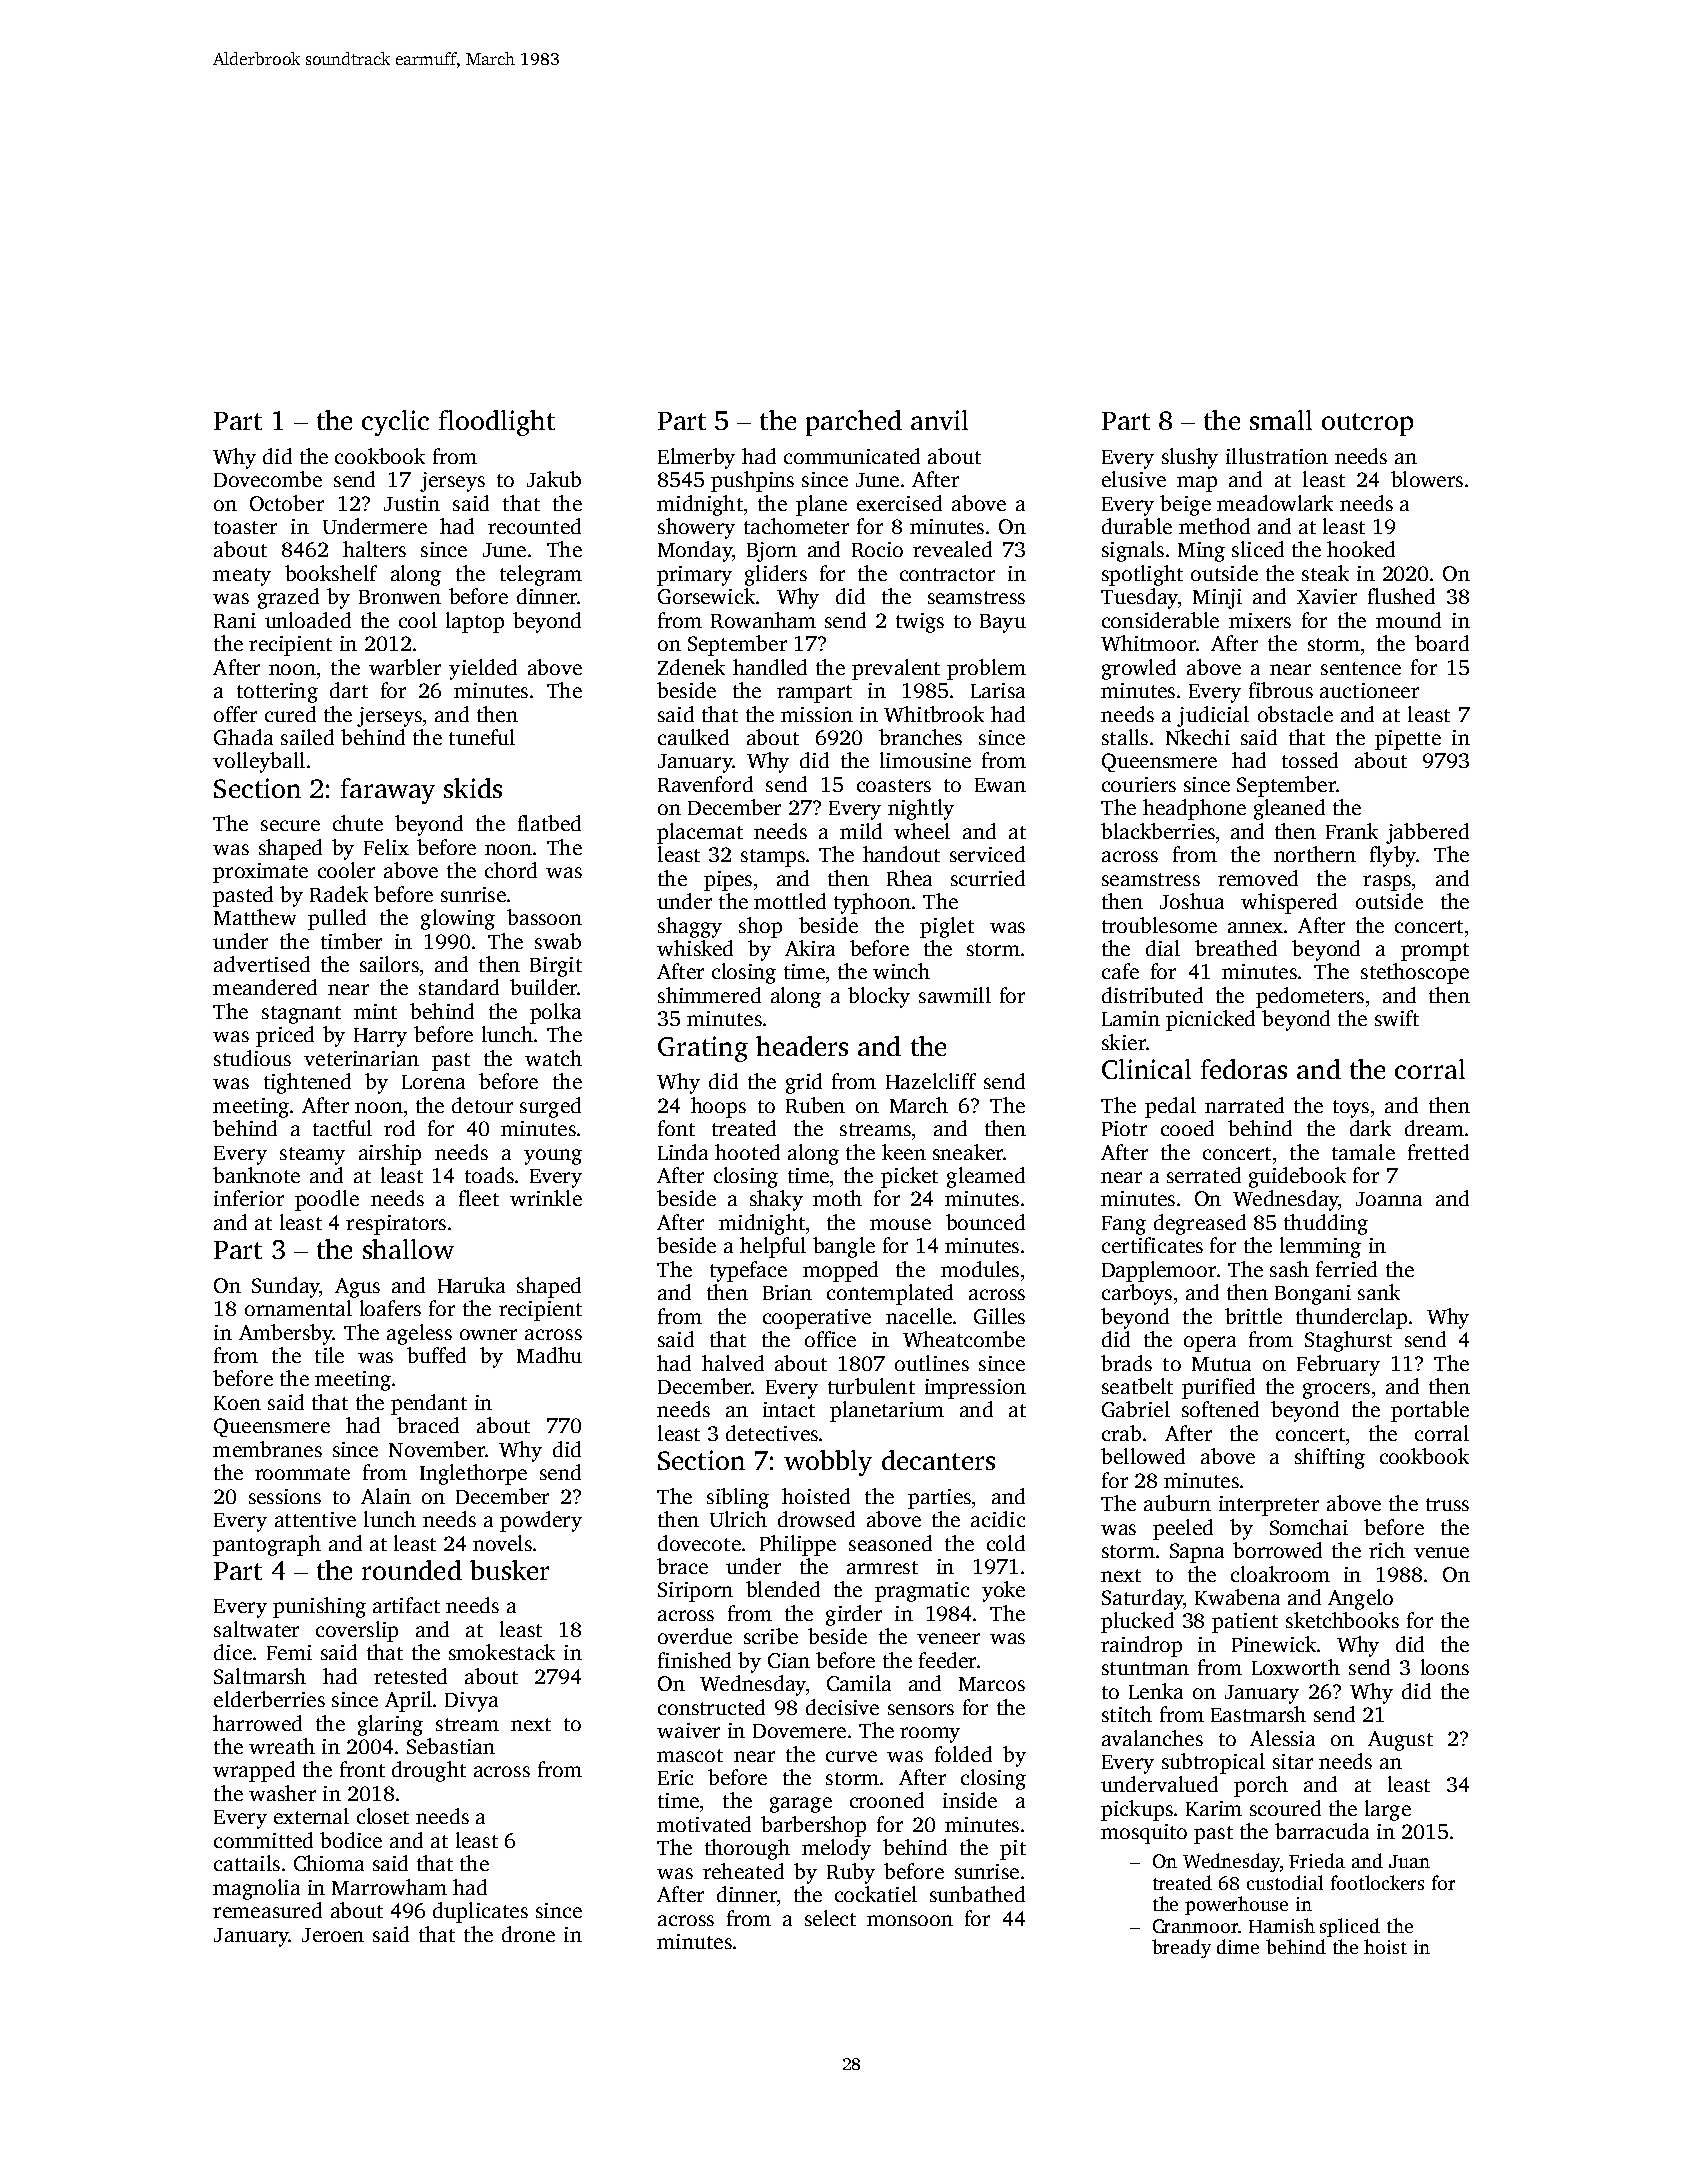  What do you see at coordinates (1297, 1177) in the screenshot?
I see `guidebook` at bounding box center [1297, 1177].
